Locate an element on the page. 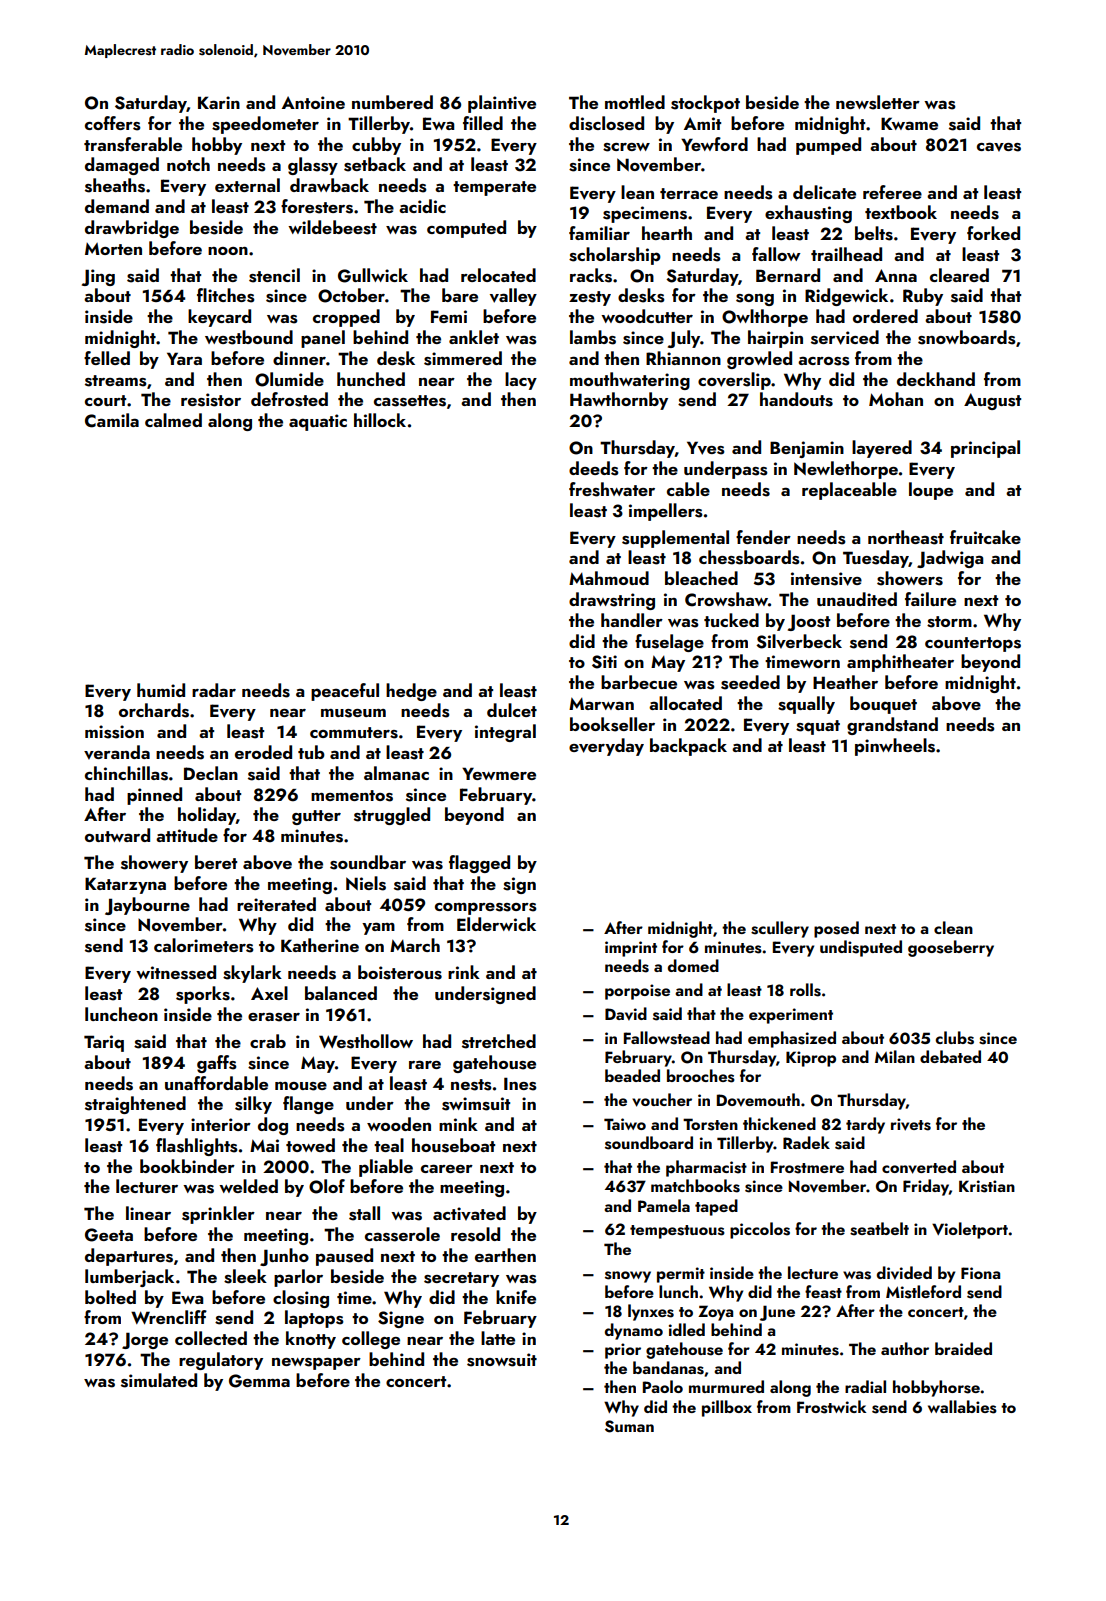 This page has height=1601, width=1106. Gemma is located at coordinates (259, 1381).
